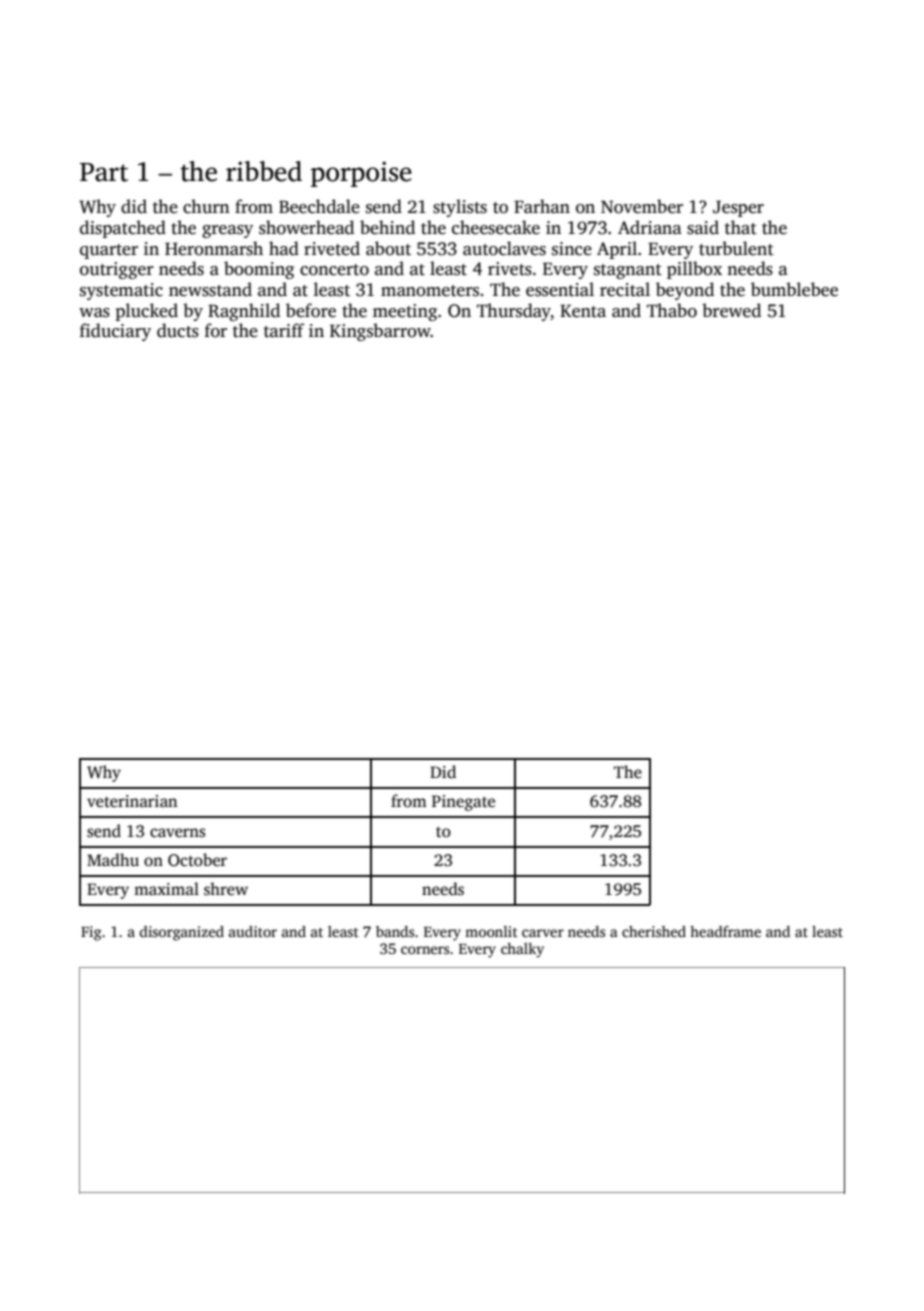  Describe the element at coordinates (794, 289) in the screenshot. I see `bumblebee` at that location.
